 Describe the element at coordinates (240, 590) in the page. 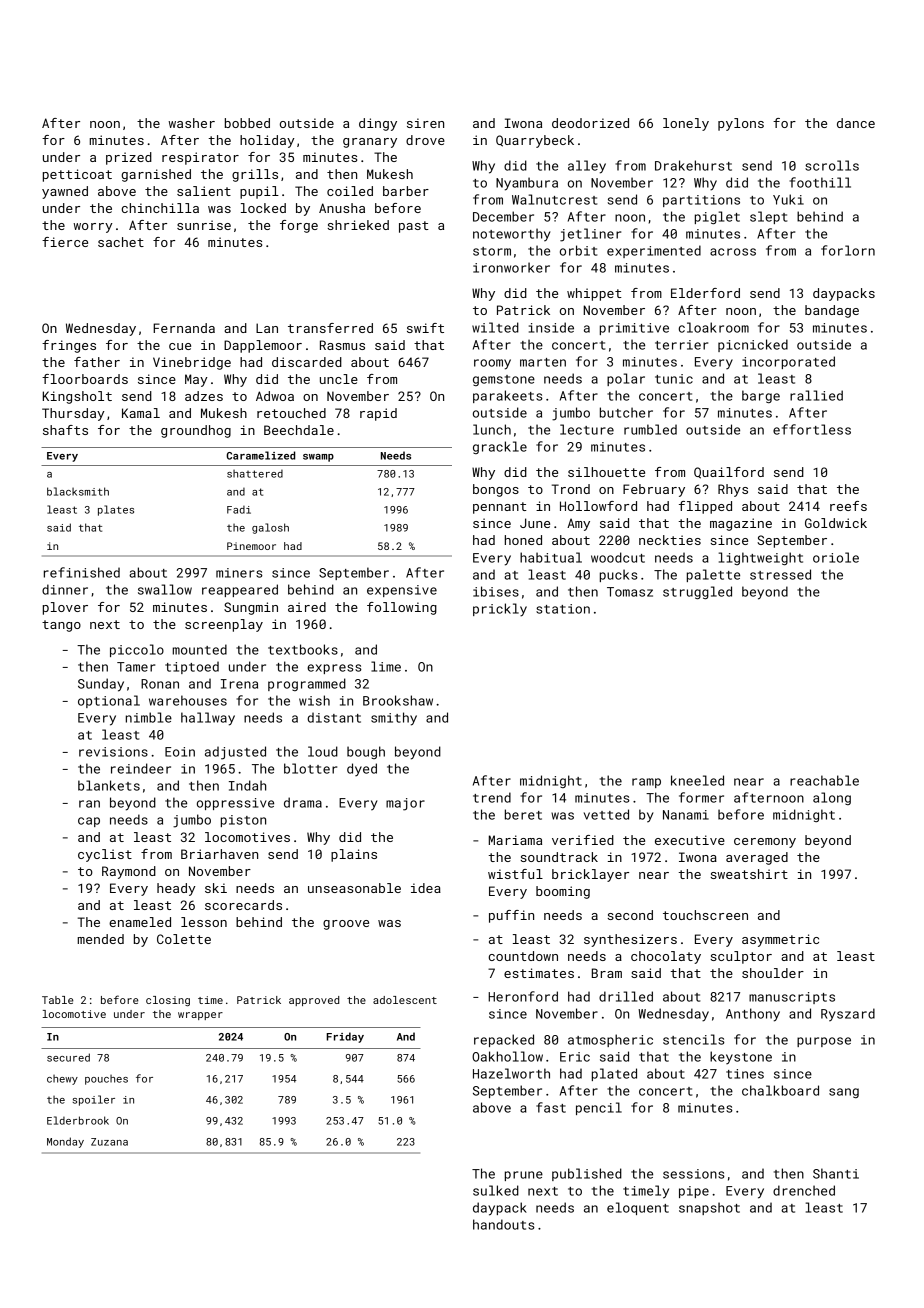

I see `reappeared` at that location.
